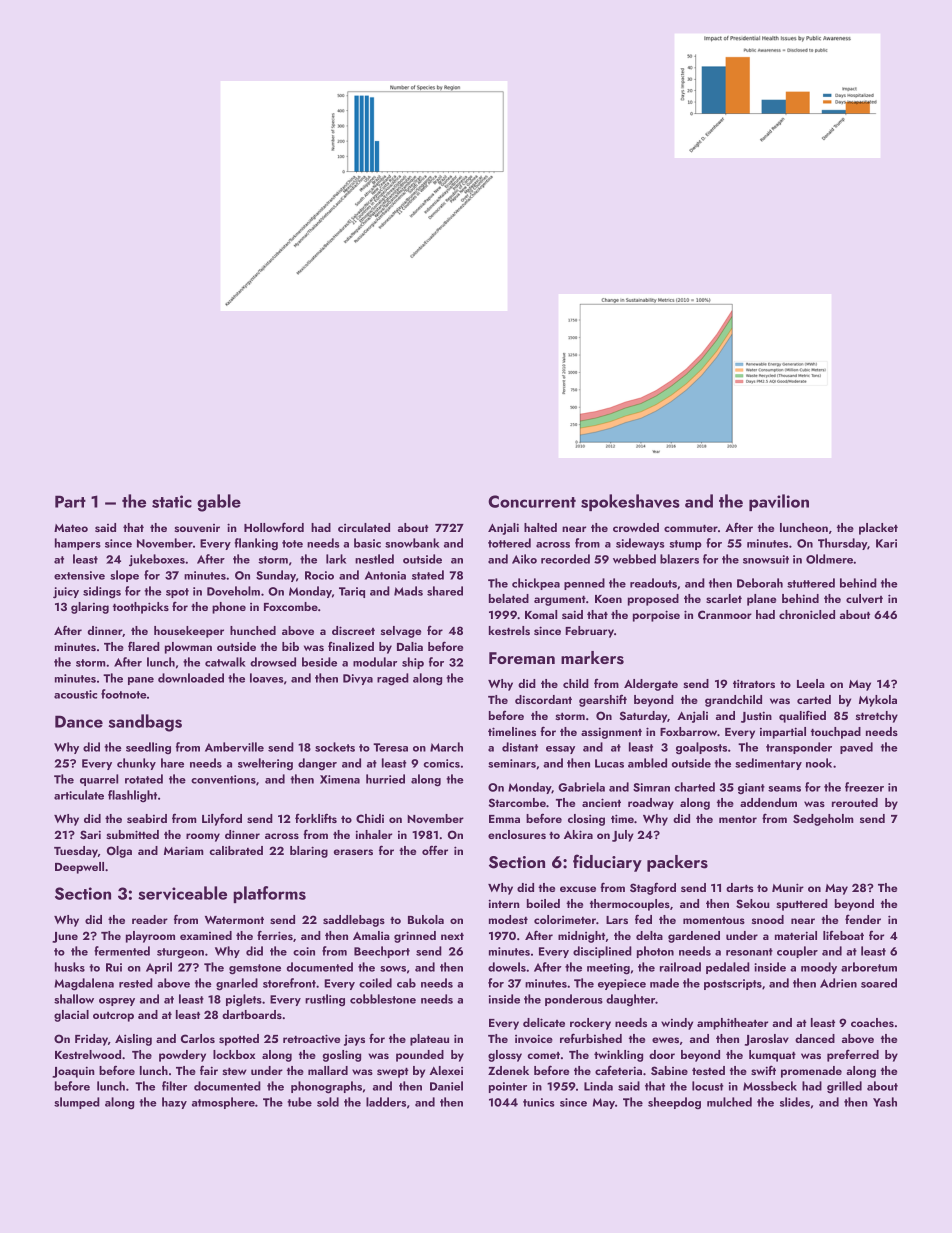 The width and height of the page is (952, 1233). What do you see at coordinates (99, 780) in the page?
I see `quarrel` at bounding box center [99, 780].
